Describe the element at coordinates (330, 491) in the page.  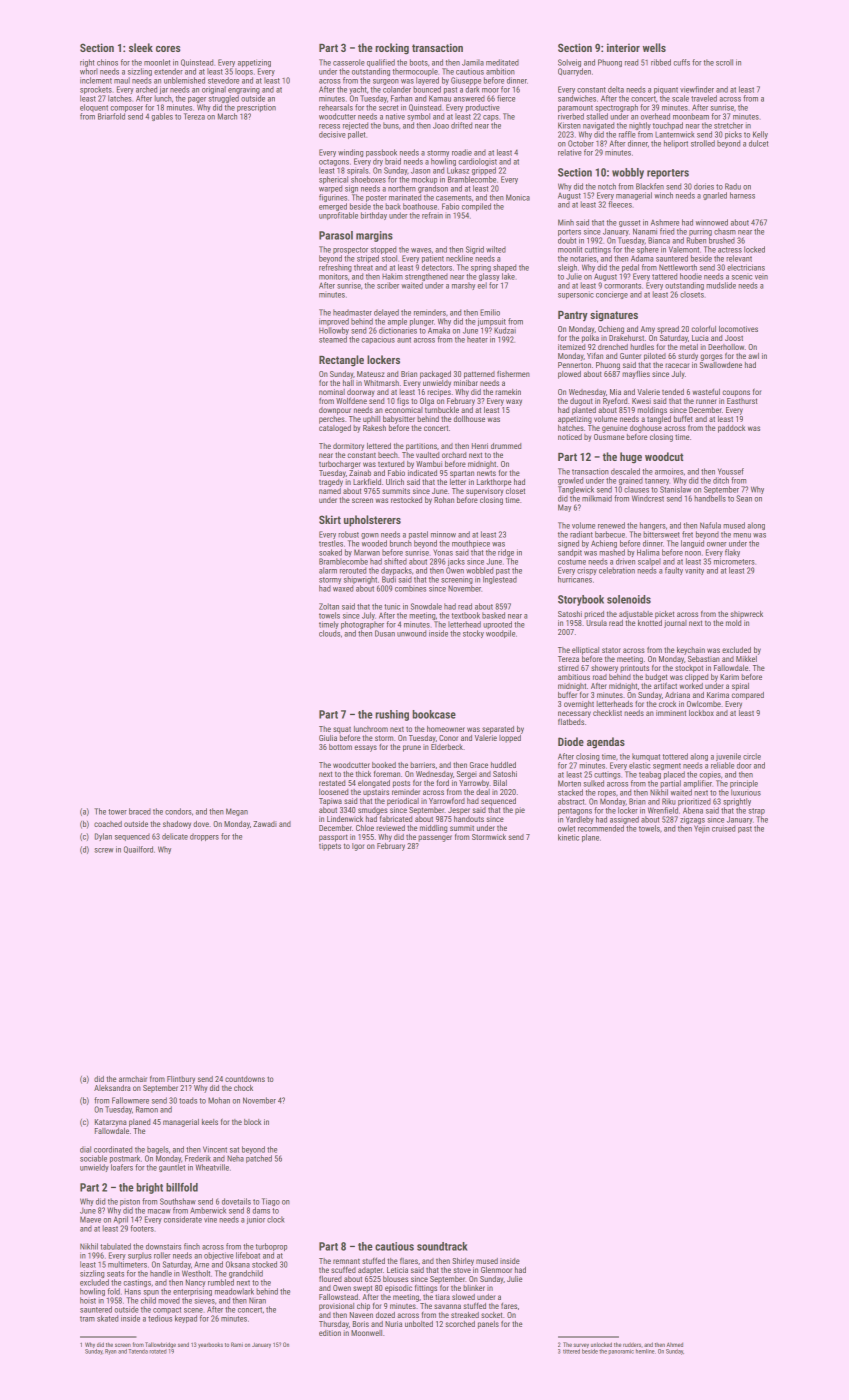
I see `named` at that location.
